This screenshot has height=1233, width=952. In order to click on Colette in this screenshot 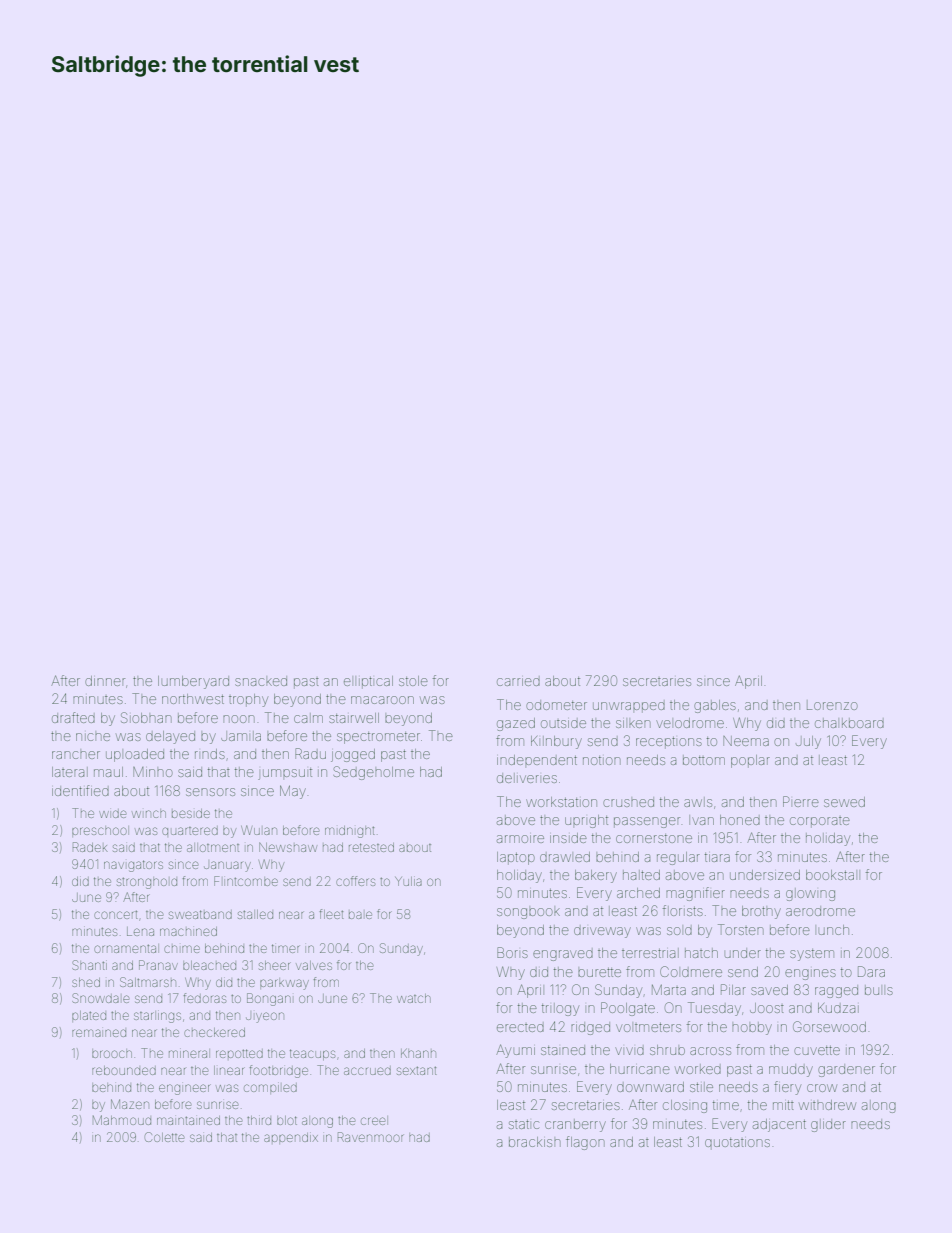, I will do `click(164, 1137)`.
